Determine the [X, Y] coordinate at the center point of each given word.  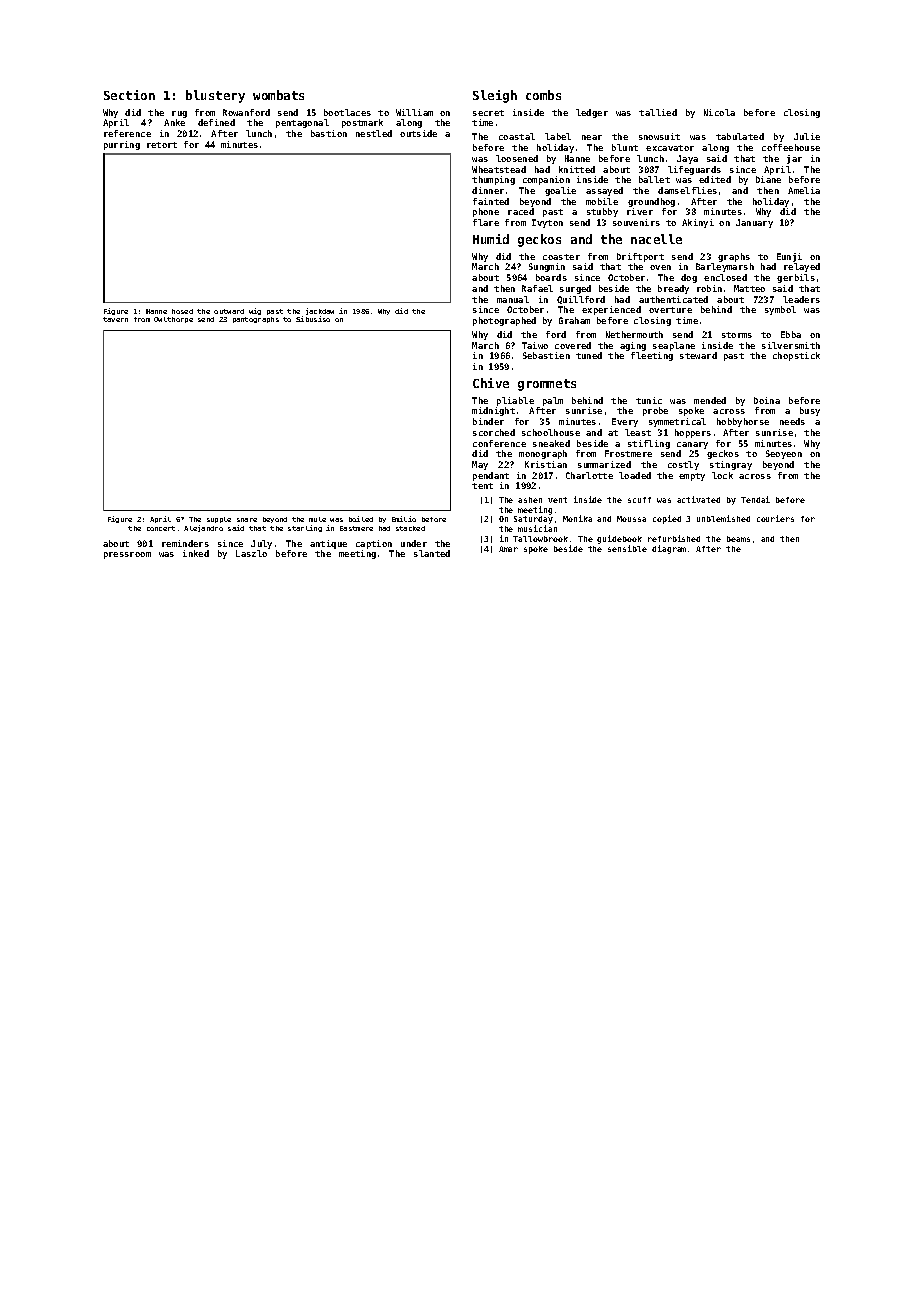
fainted [491, 201]
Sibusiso [313, 319]
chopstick [796, 356]
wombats [278, 95]
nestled [374, 133]
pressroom [127, 555]
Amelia [804, 190]
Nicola [719, 112]
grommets [547, 385]
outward [229, 311]
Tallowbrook [540, 539]
